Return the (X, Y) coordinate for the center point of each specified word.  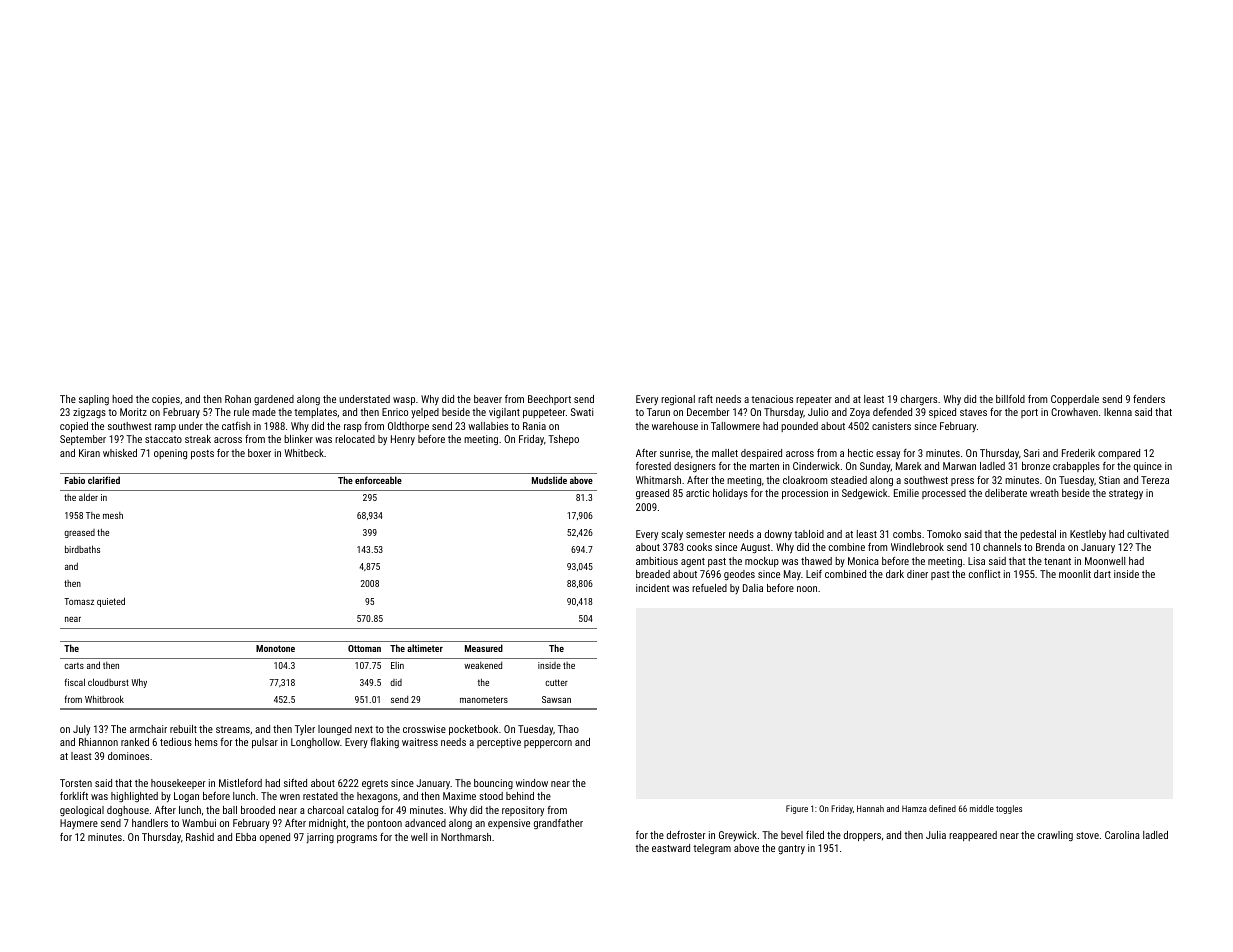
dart (1102, 574)
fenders (1149, 399)
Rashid (200, 837)
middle (982, 808)
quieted (111, 602)
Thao (568, 729)
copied (74, 427)
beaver (488, 399)
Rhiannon (98, 742)
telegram (712, 849)
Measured (484, 648)
